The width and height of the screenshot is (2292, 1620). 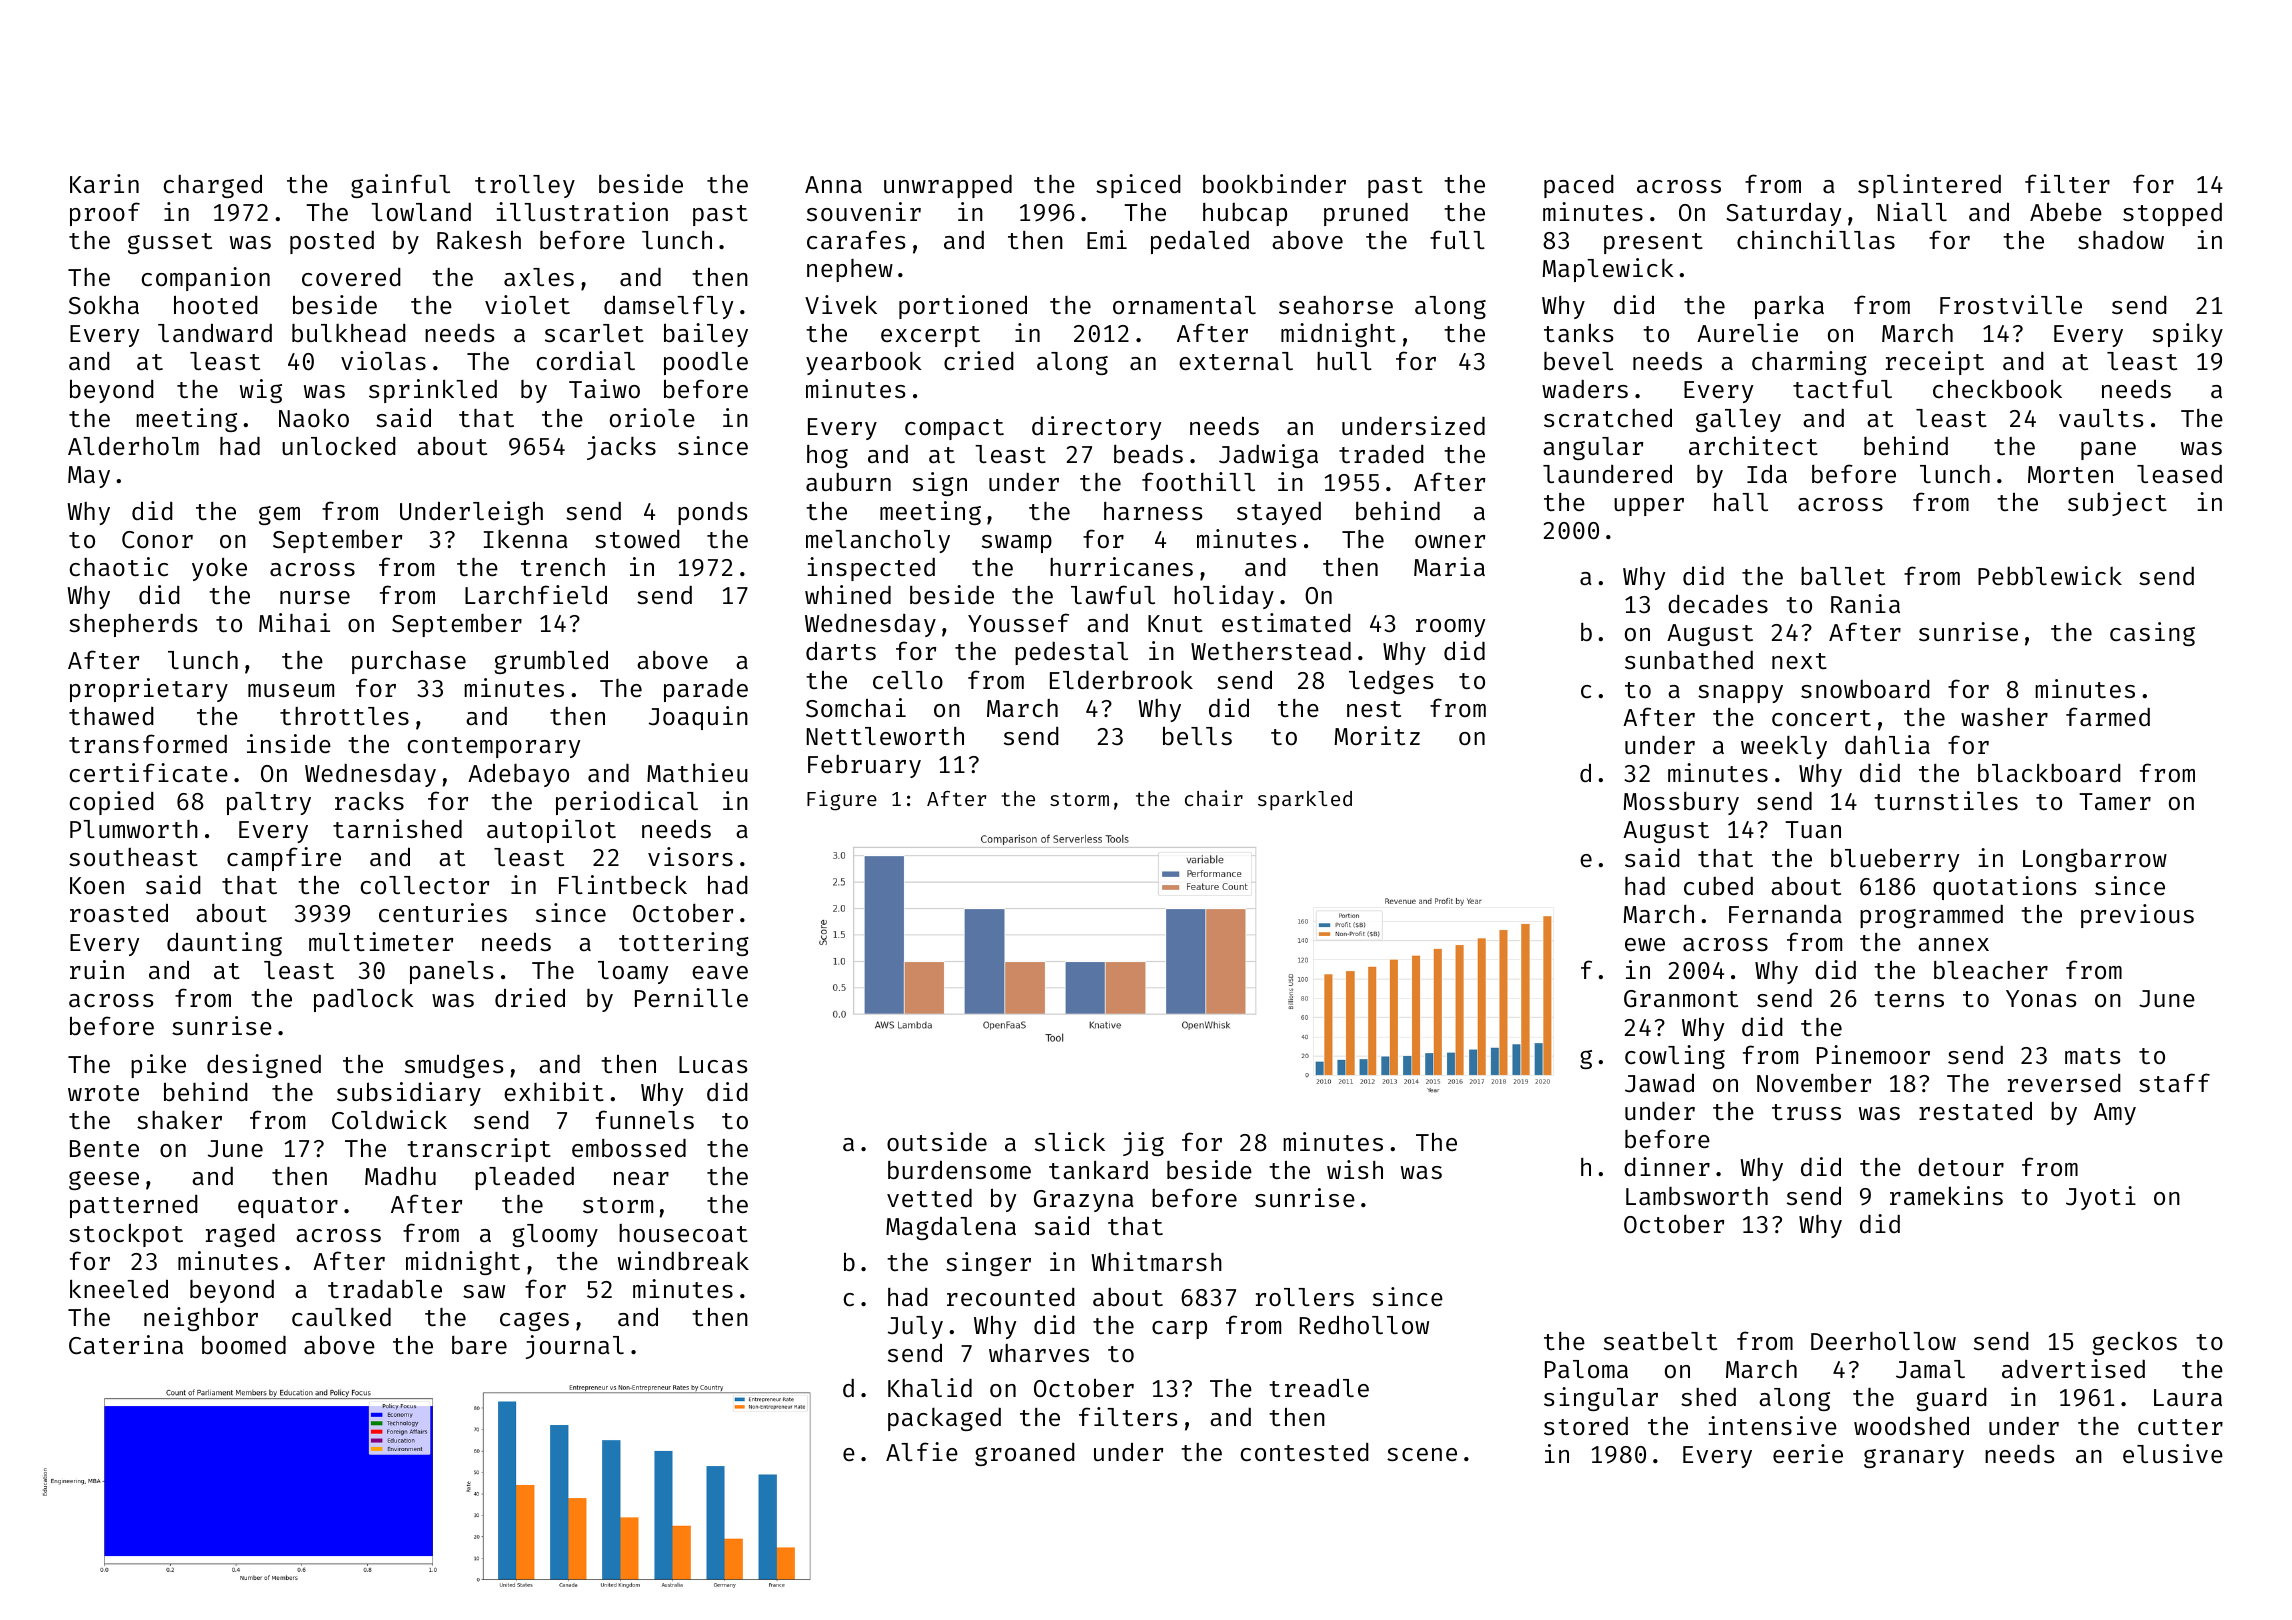 I want to click on Jawad, so click(x=1659, y=1083).
